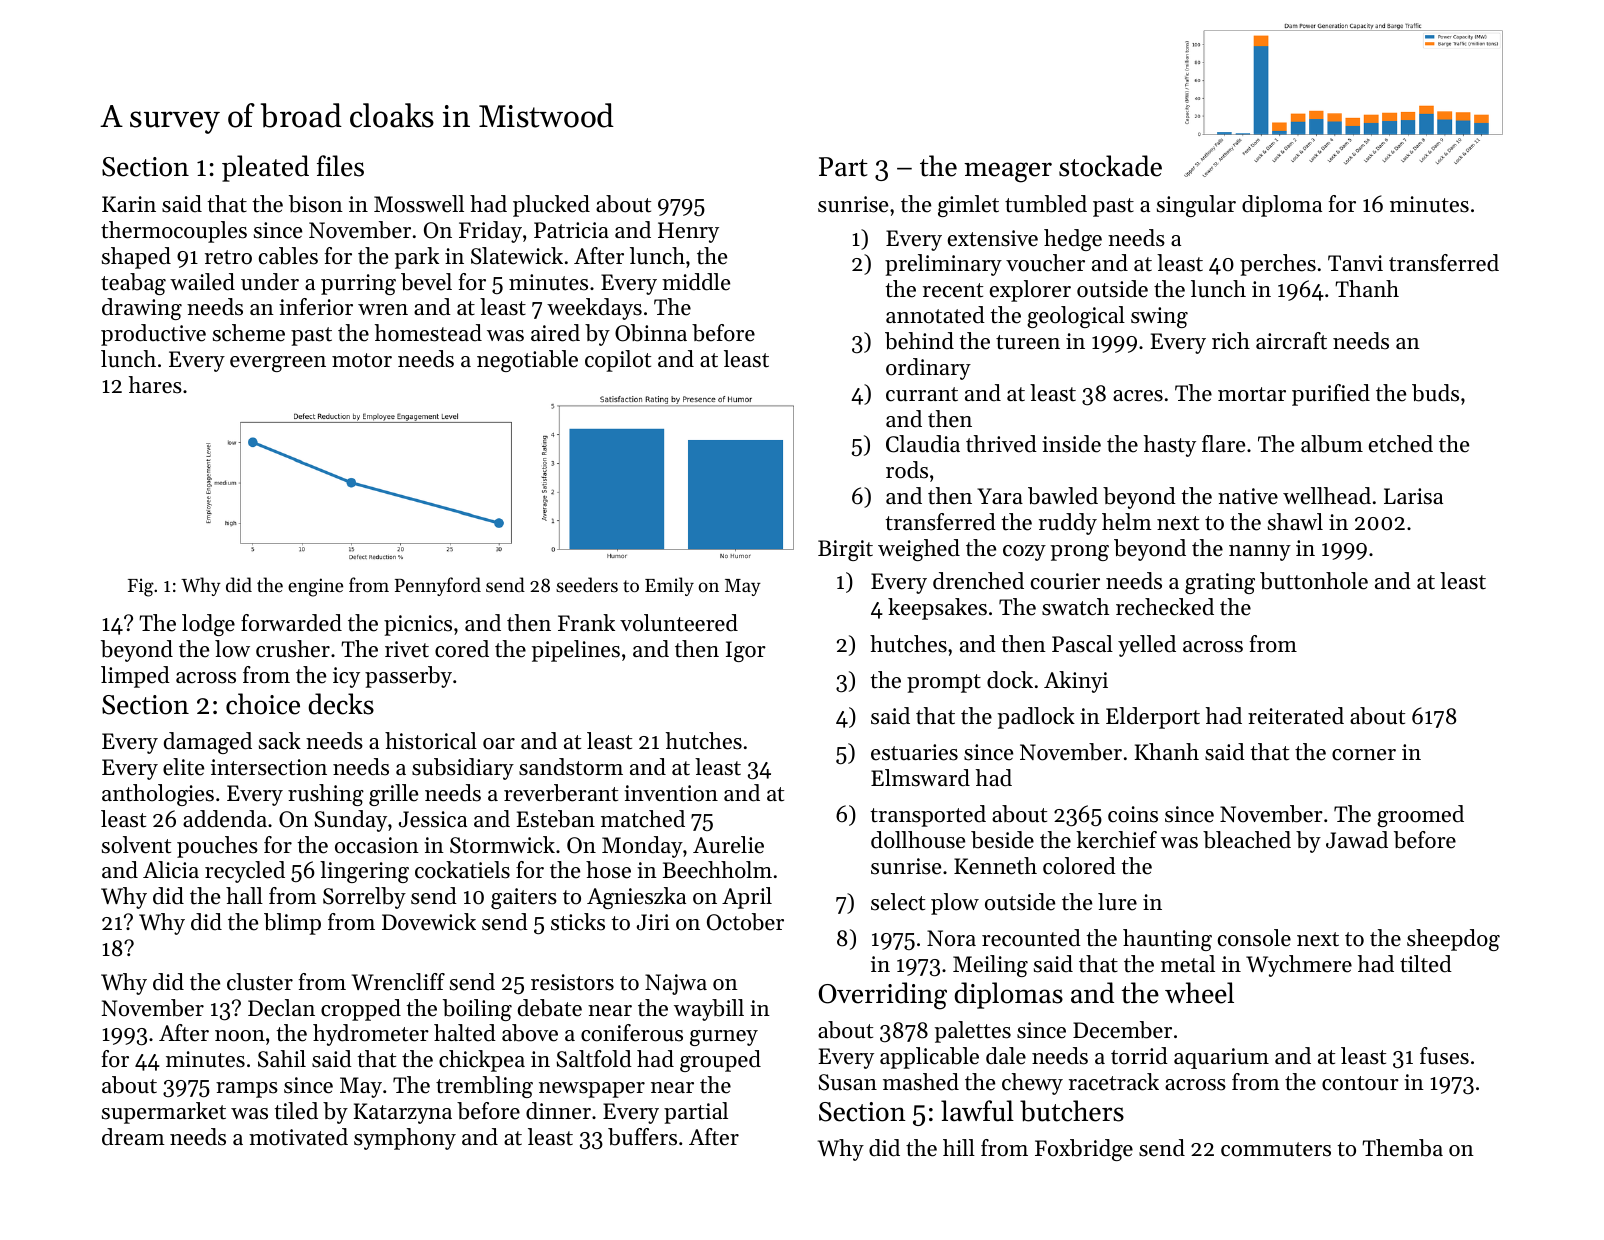  What do you see at coordinates (296, 1111) in the screenshot?
I see `tiled` at bounding box center [296, 1111].
